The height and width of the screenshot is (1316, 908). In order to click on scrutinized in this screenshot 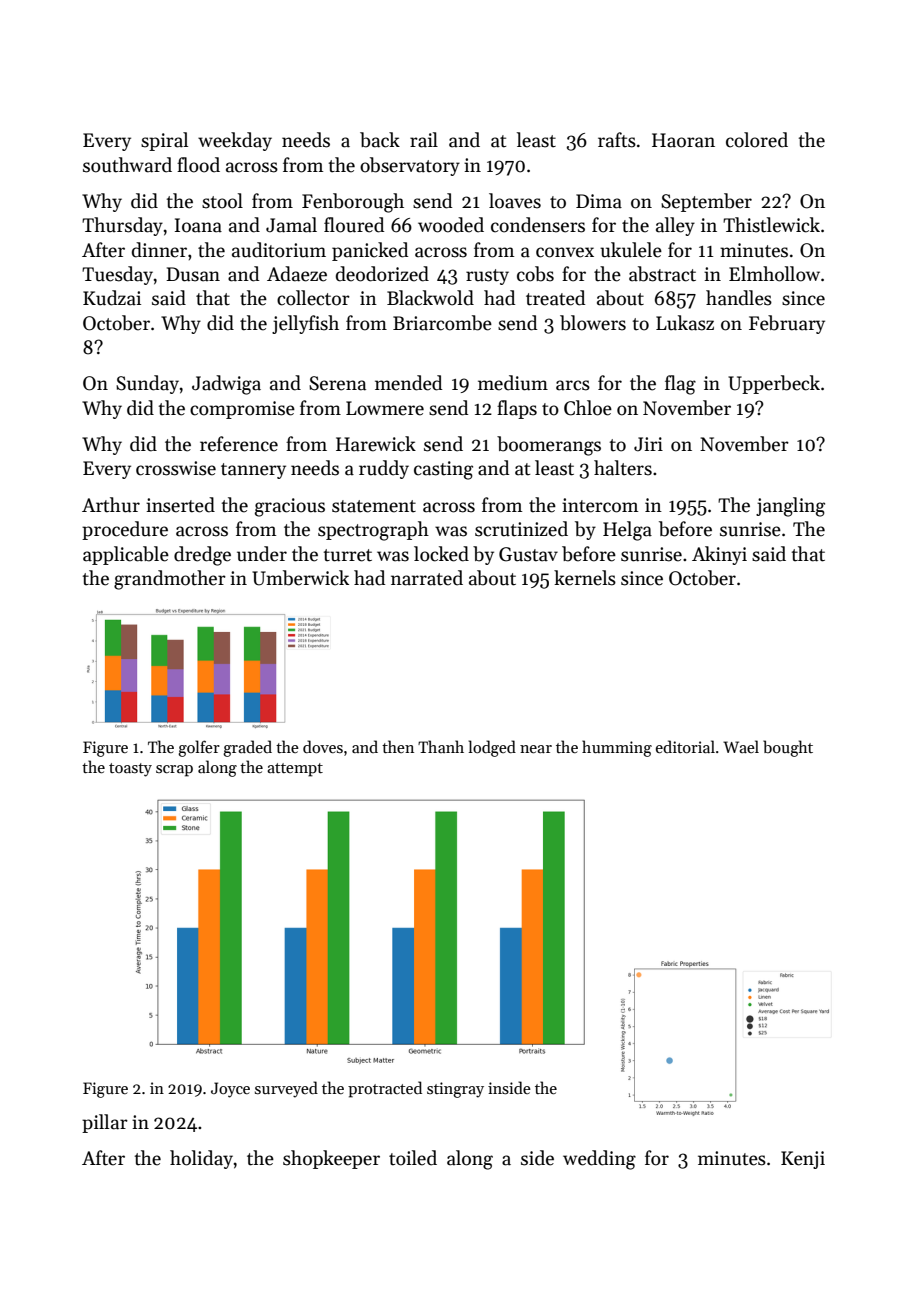, I will do `click(521, 529)`.
